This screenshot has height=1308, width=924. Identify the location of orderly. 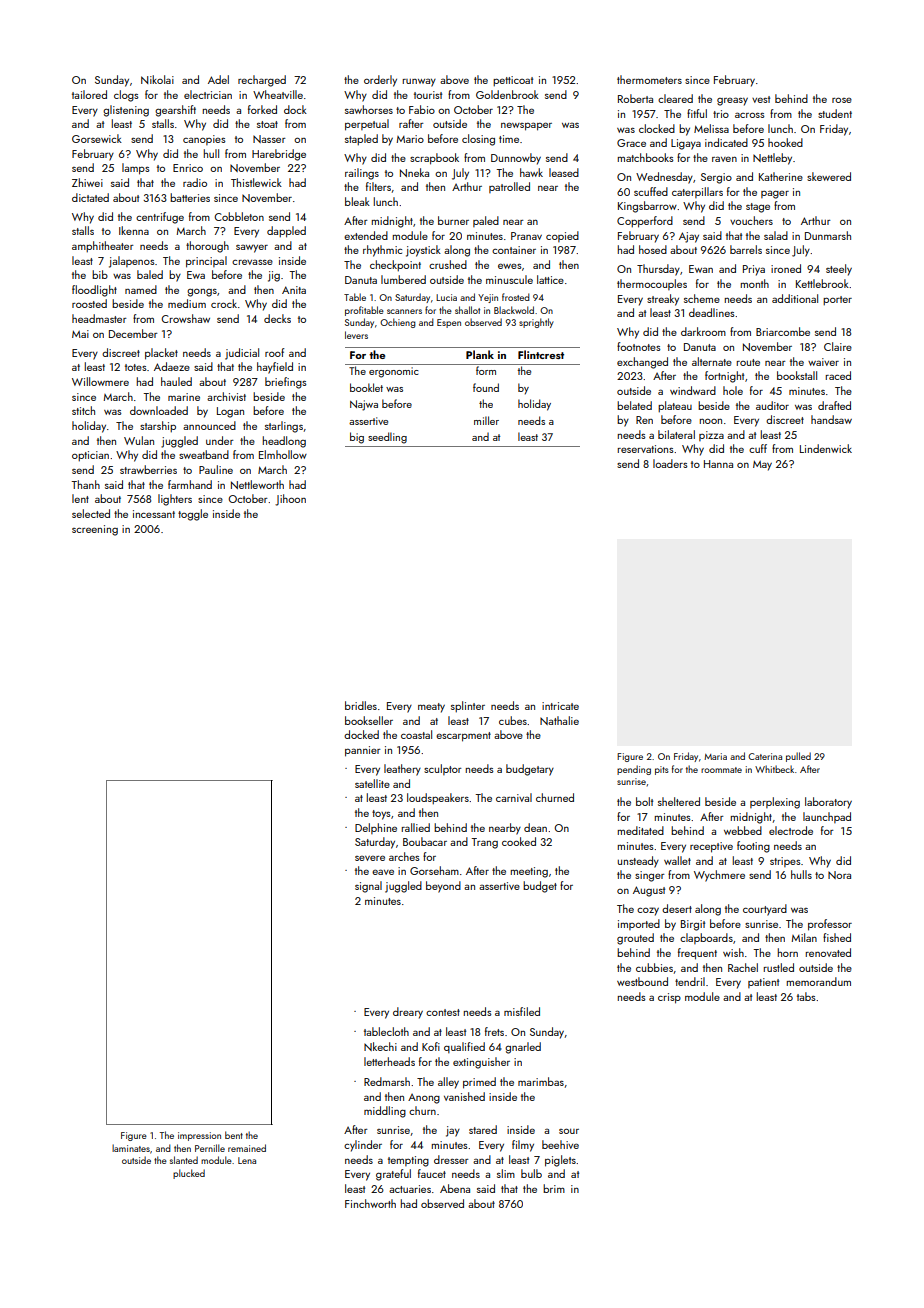
(380, 81).
